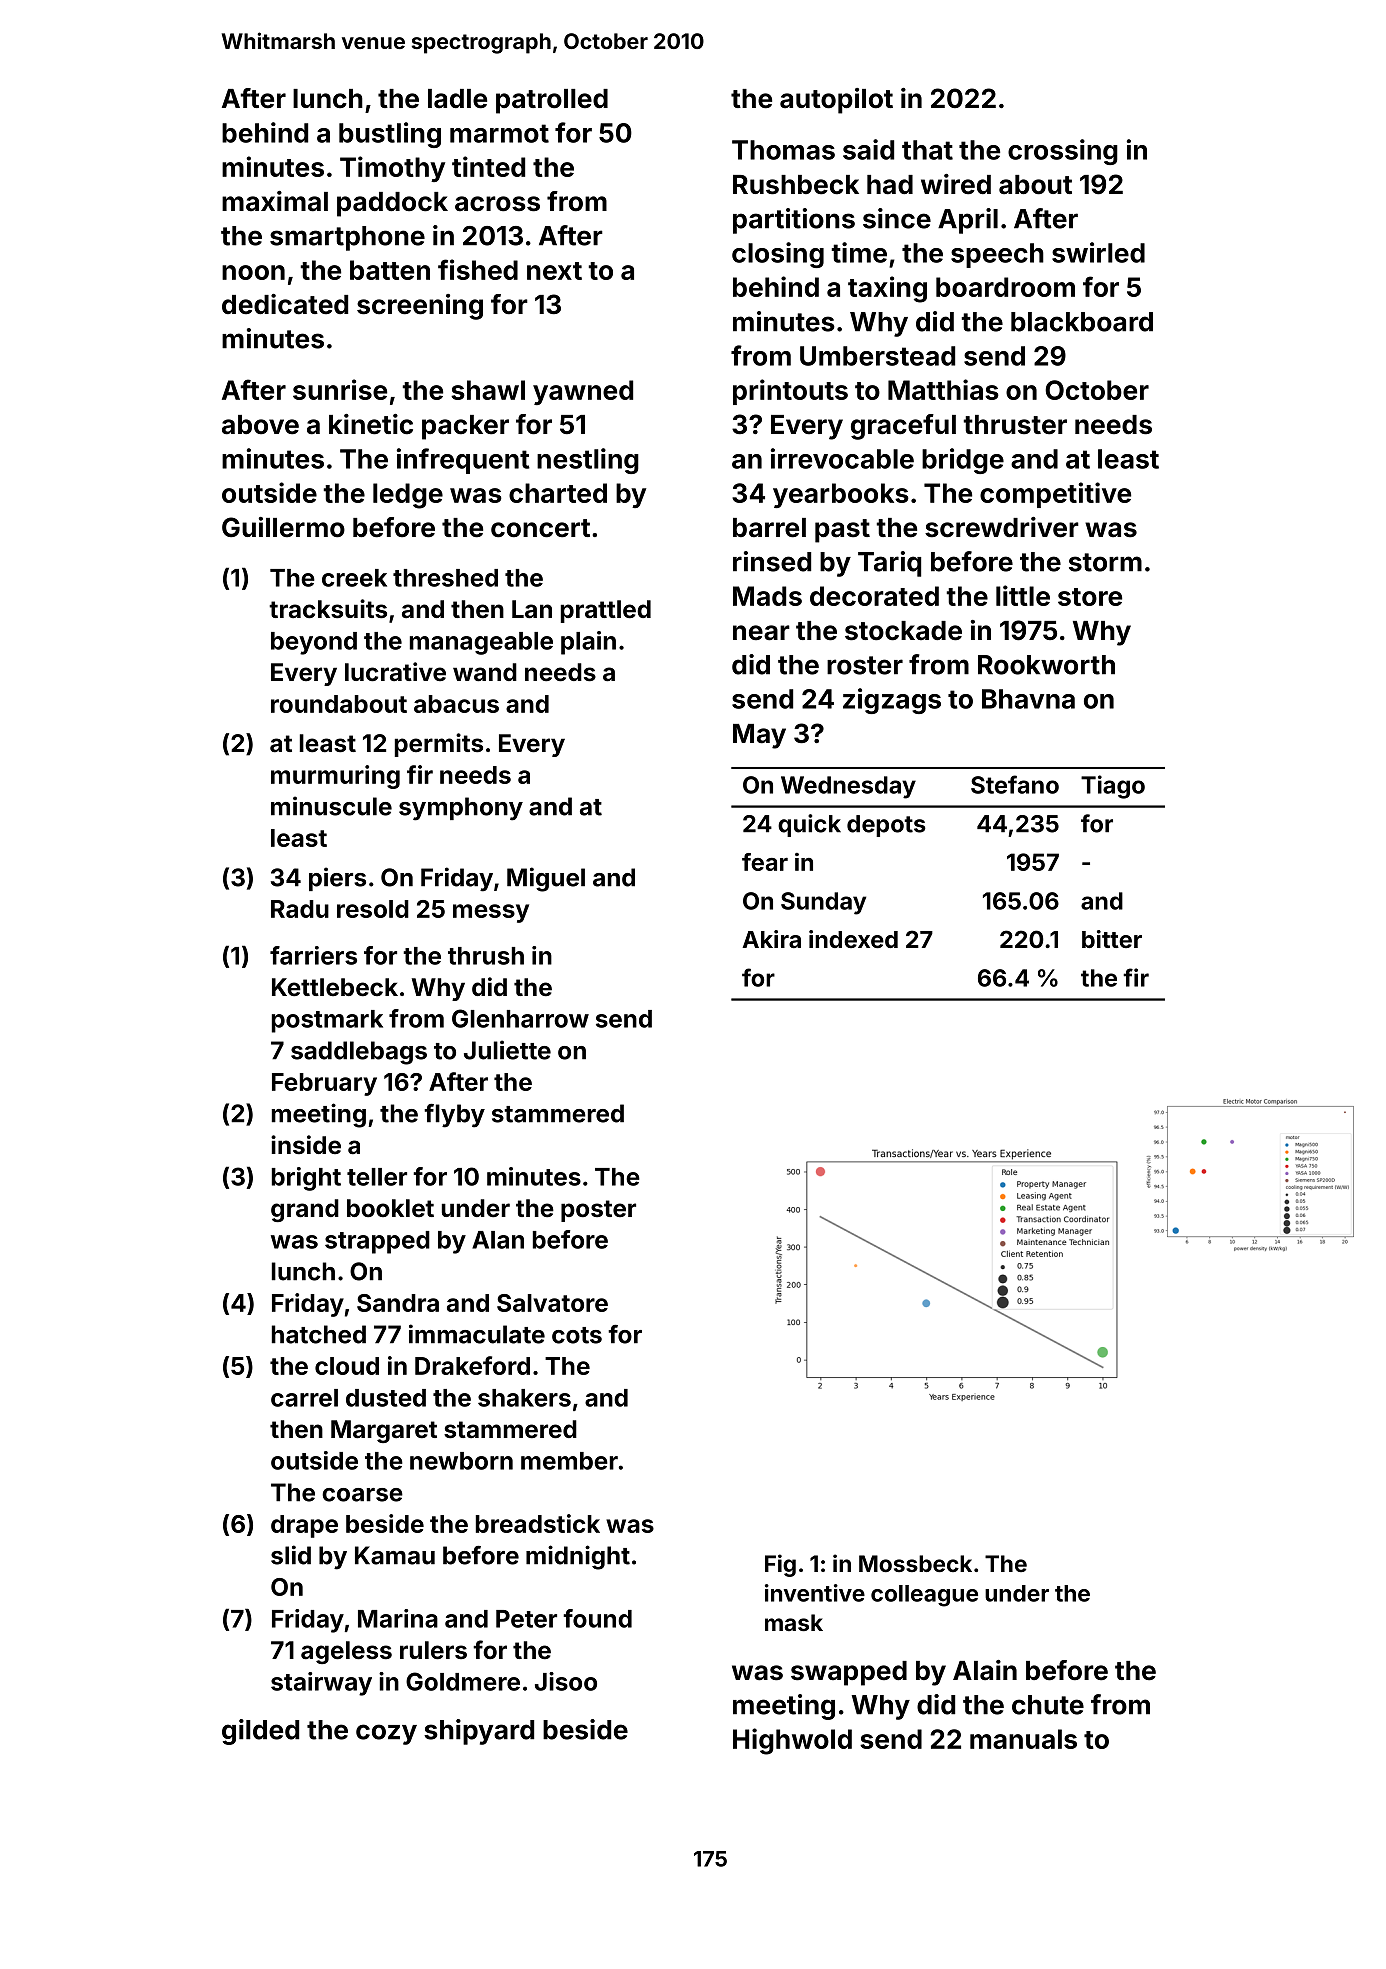 The height and width of the screenshot is (1969, 1386). What do you see at coordinates (578, 1557) in the screenshot?
I see `midnight` at bounding box center [578, 1557].
